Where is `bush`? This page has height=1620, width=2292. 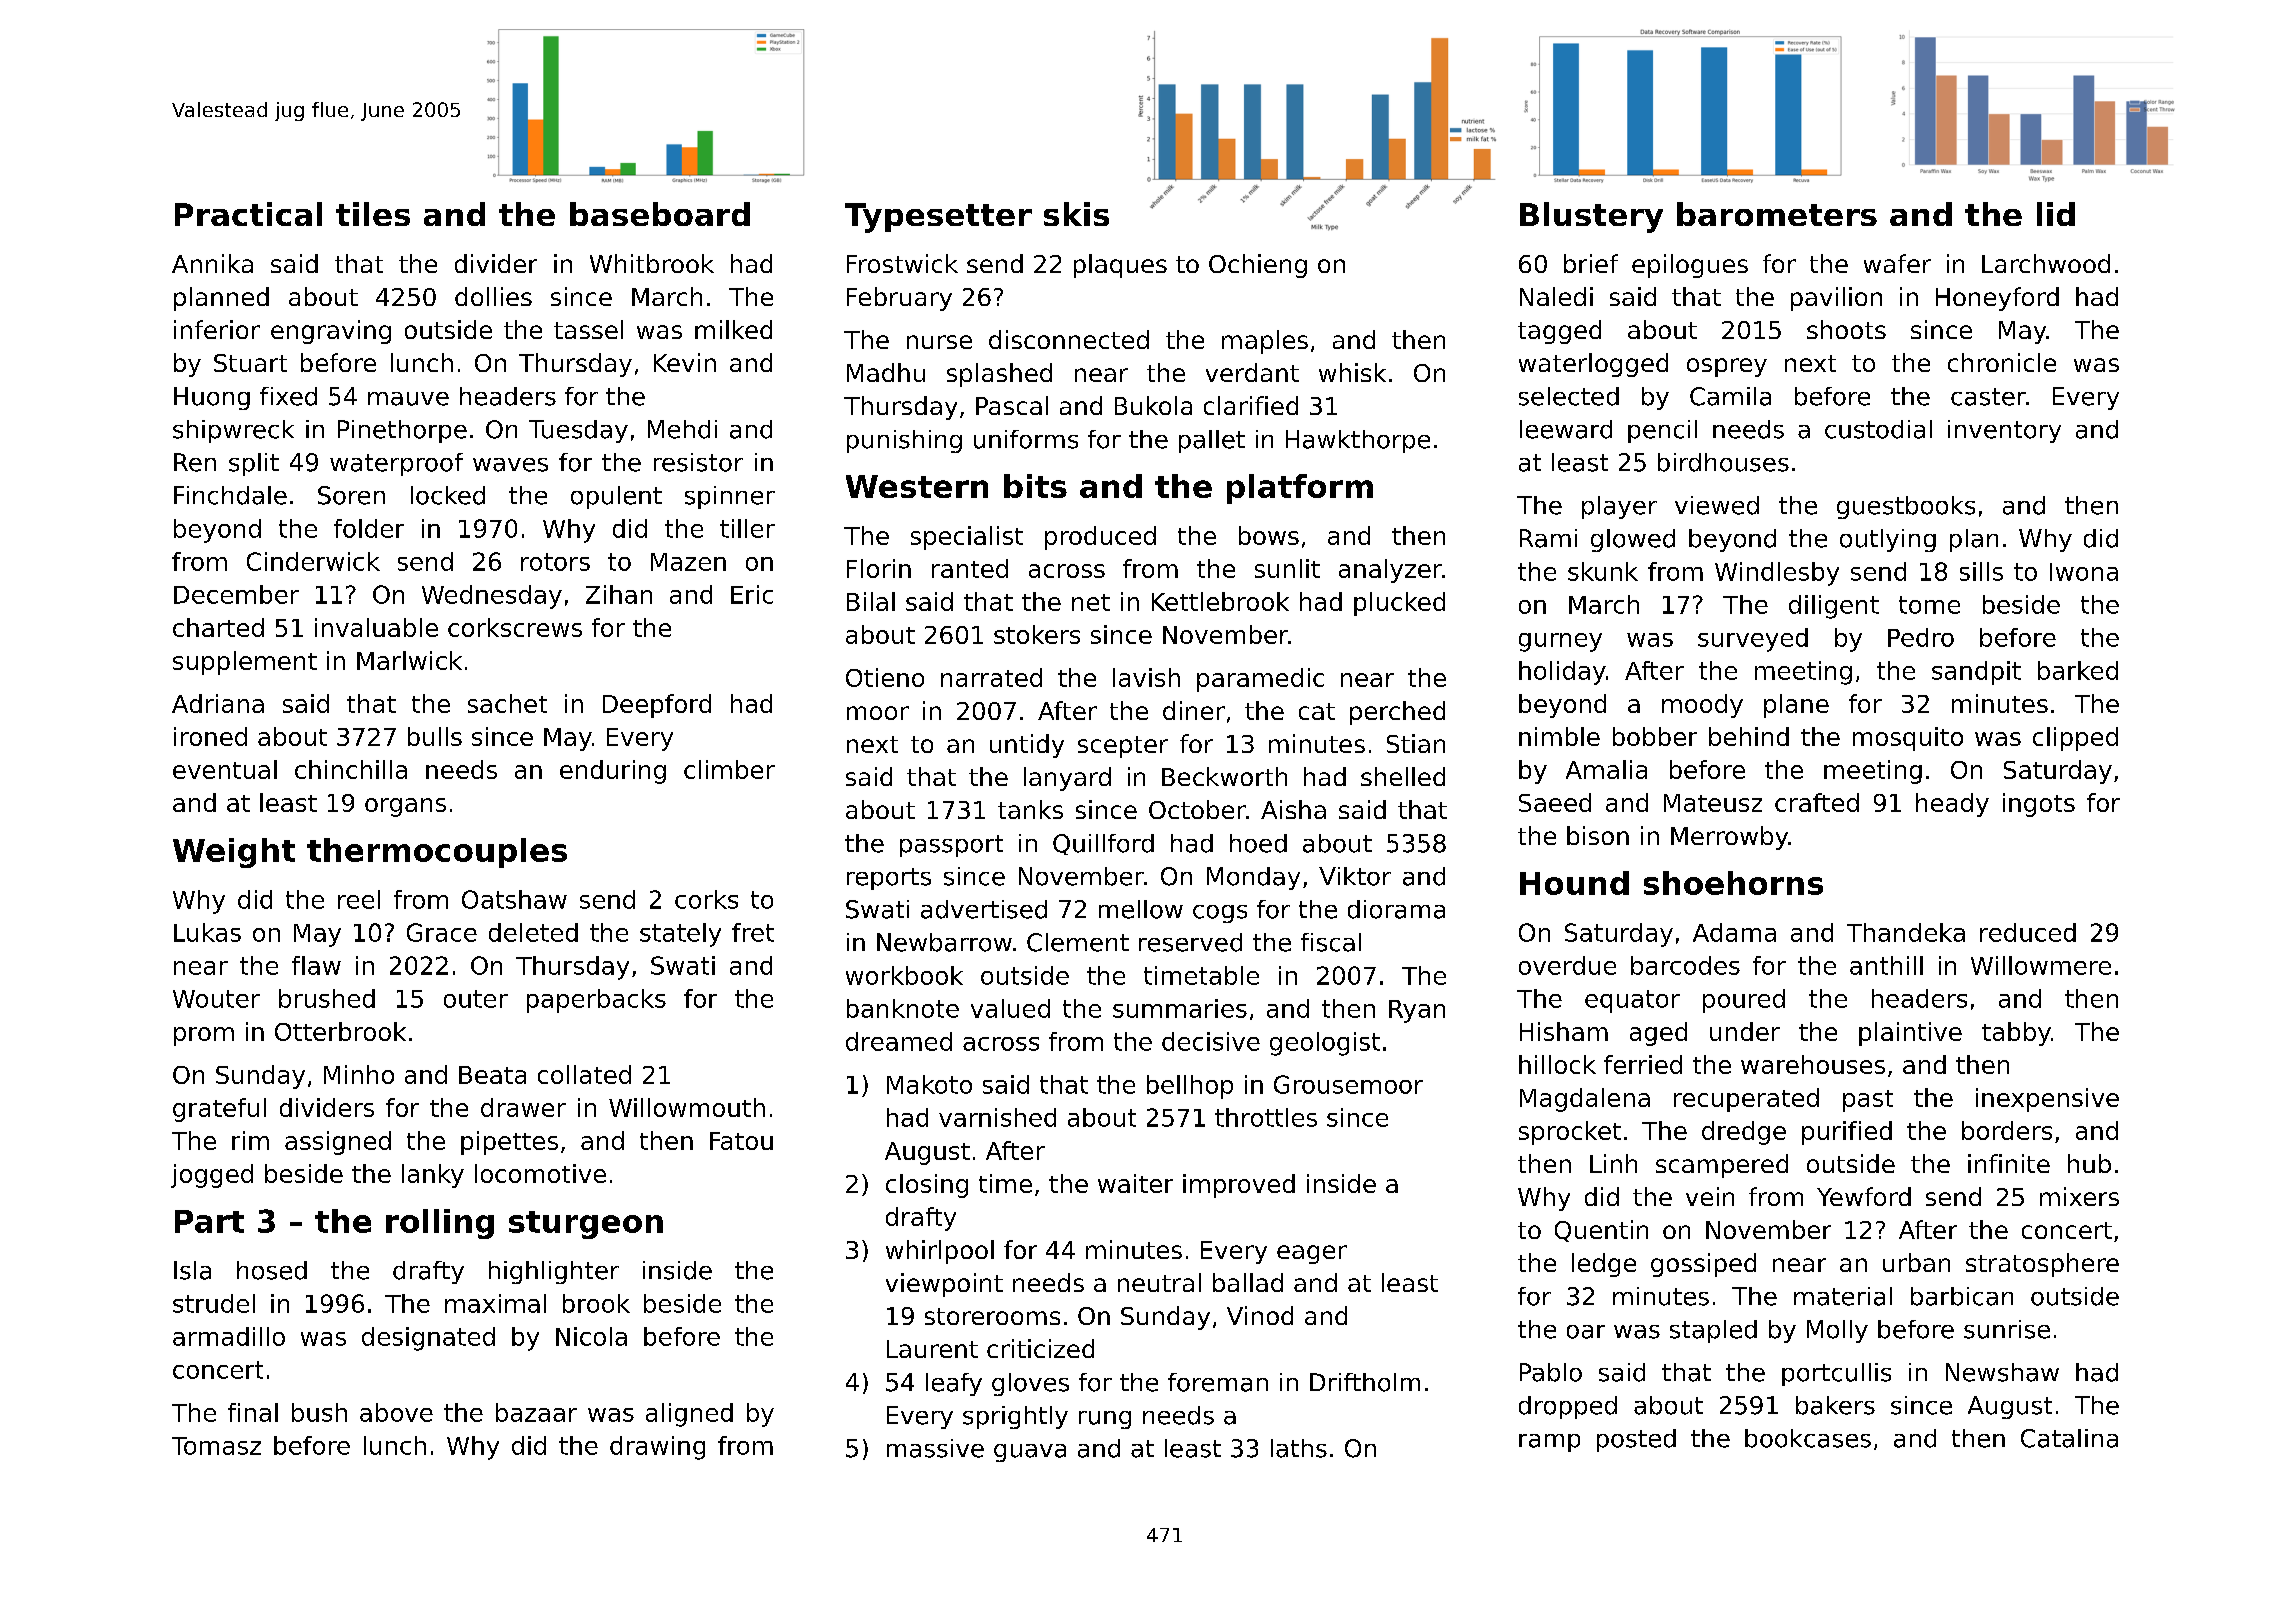
bush is located at coordinates (319, 1412).
